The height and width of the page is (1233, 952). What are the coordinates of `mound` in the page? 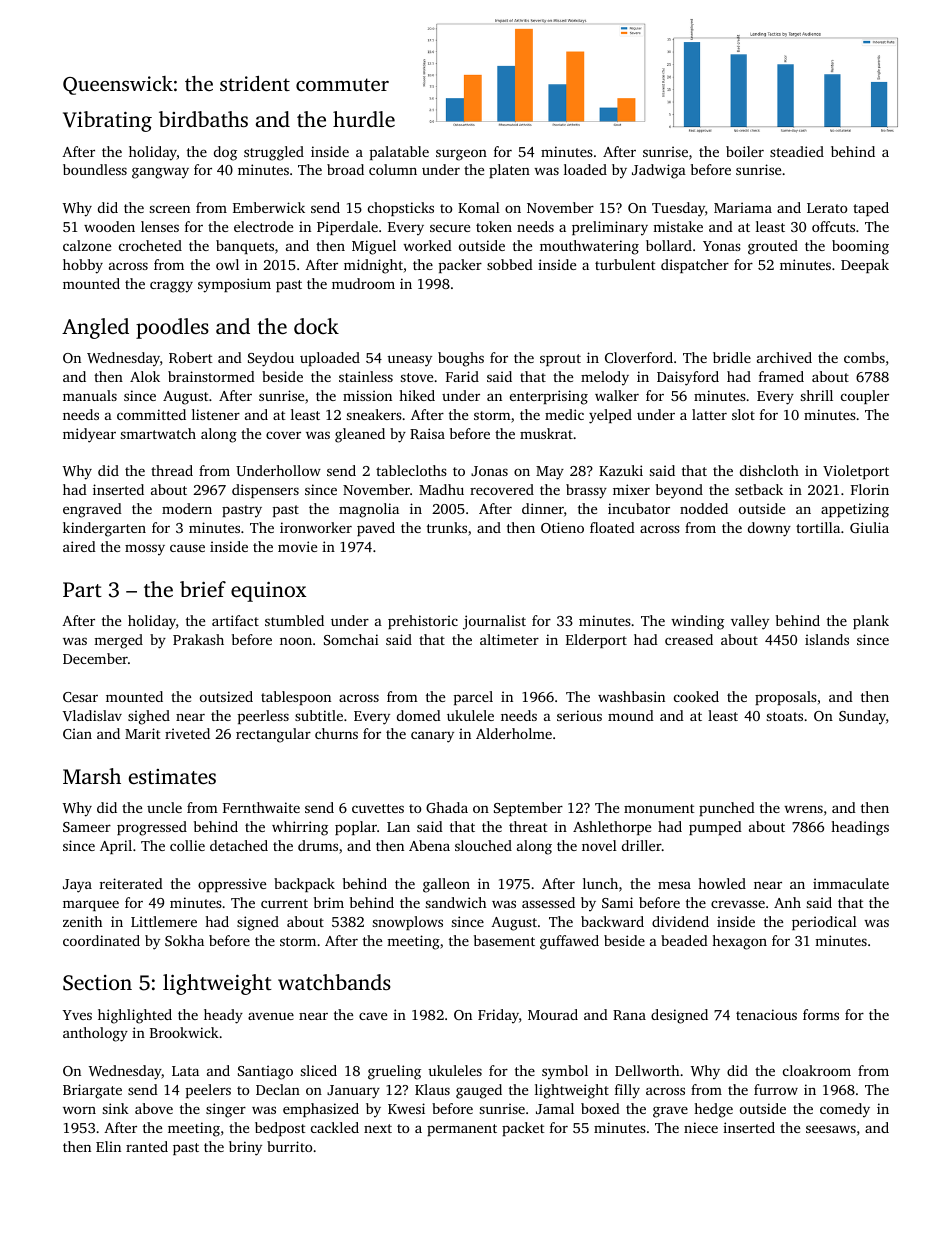 It's located at (631, 715).
